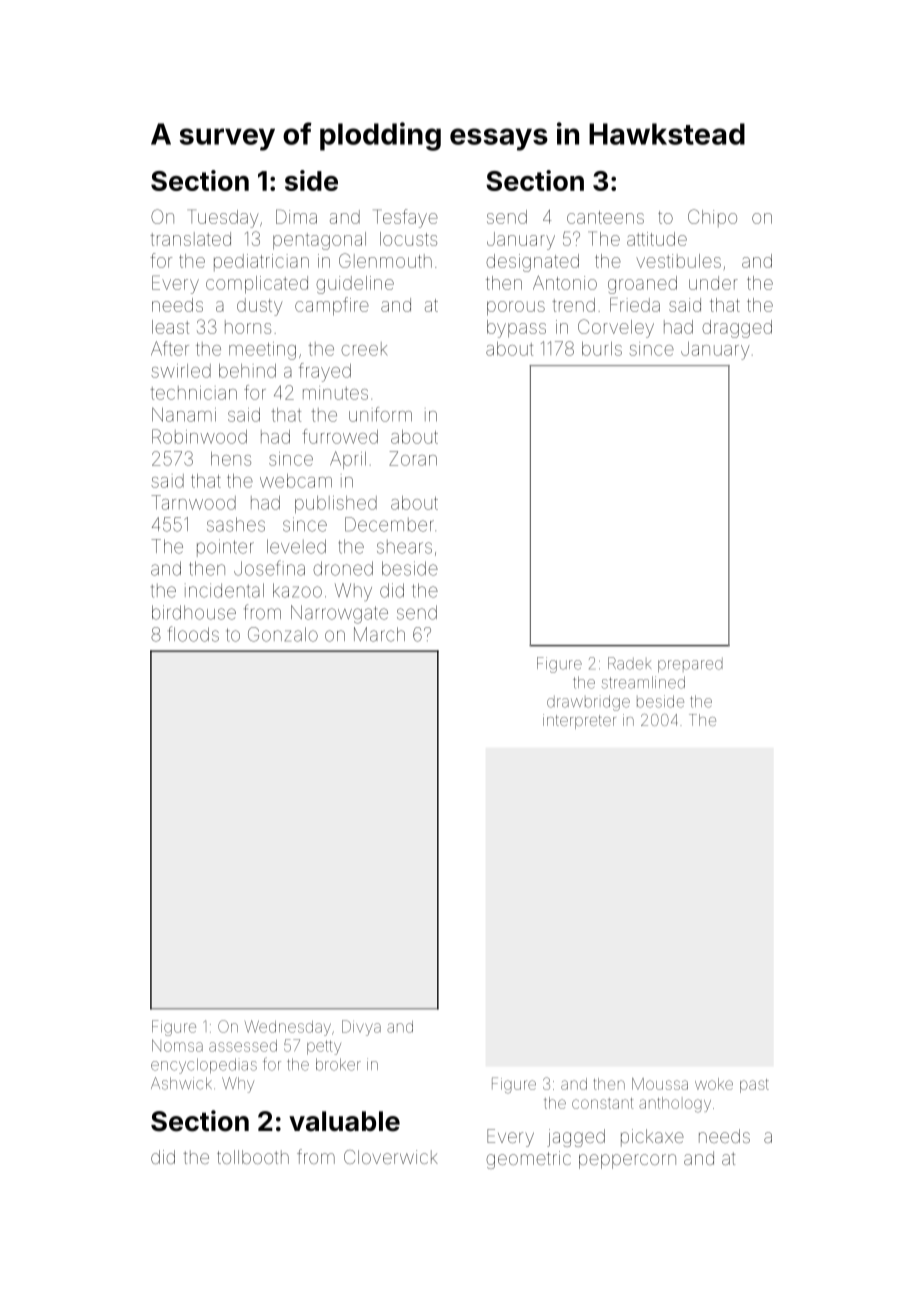  Describe the element at coordinates (579, 721) in the screenshot. I see `interpreter` at that location.
